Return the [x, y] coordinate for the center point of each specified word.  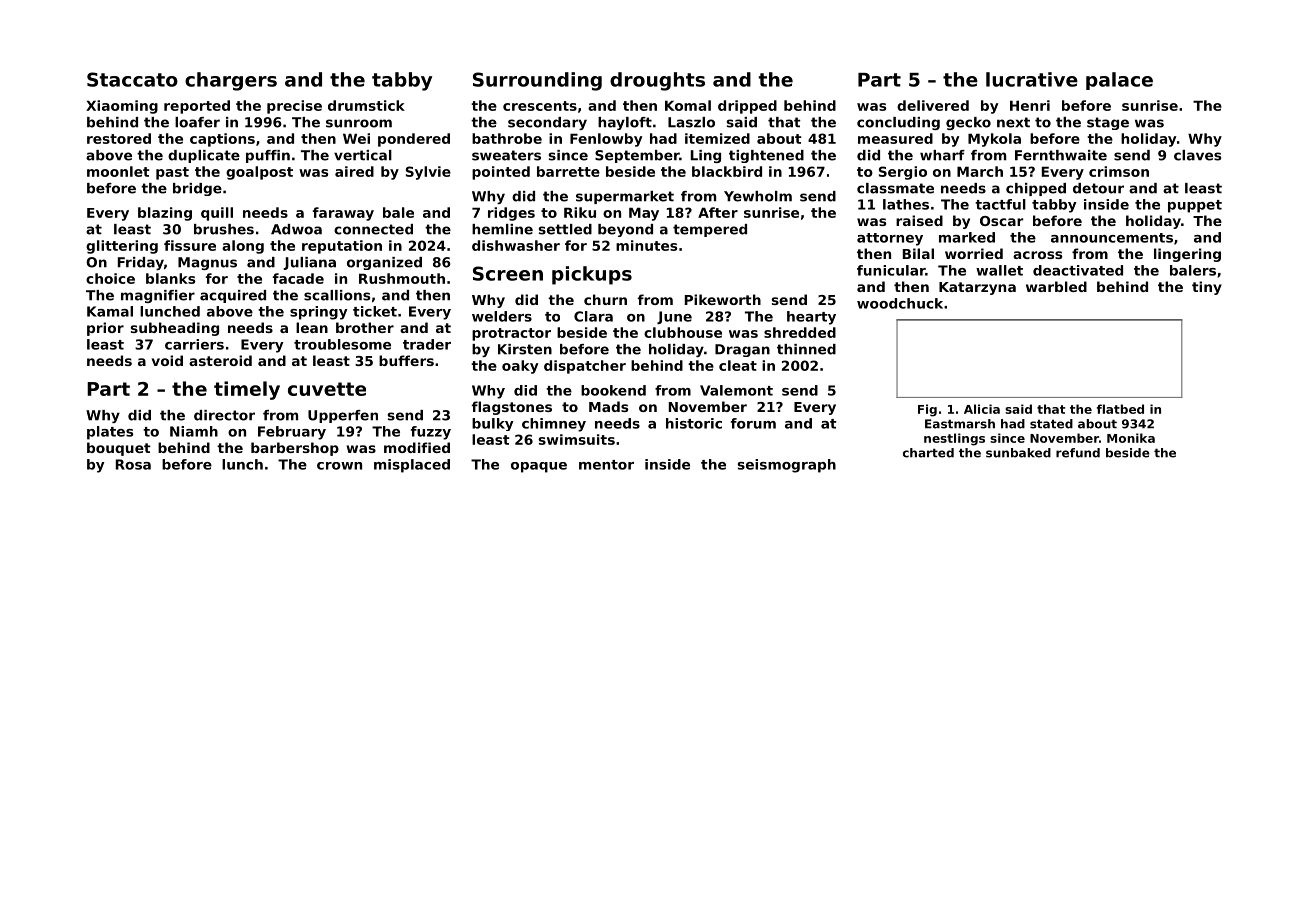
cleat [738, 365]
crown [339, 466]
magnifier [158, 296]
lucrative [1032, 79]
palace [1119, 81]
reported [197, 107]
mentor [606, 465]
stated [1051, 424]
